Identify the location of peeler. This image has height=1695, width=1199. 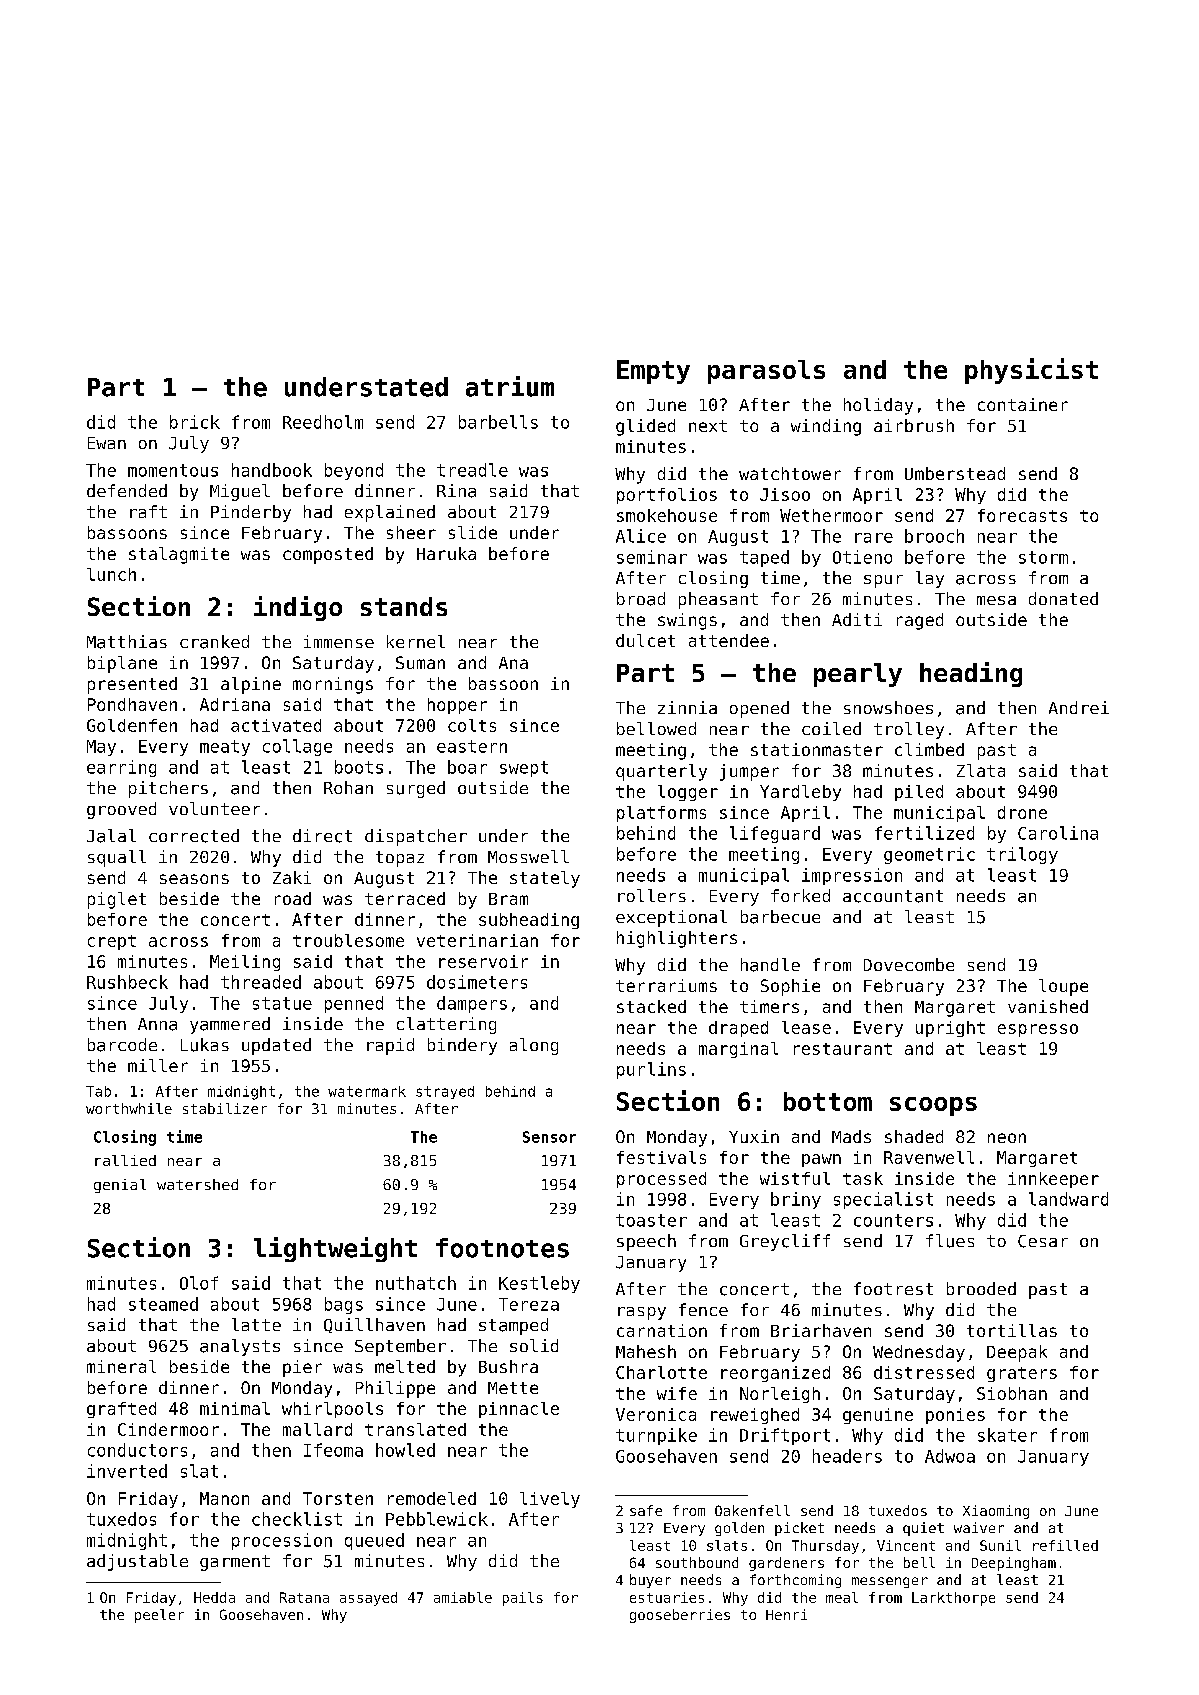
(159, 1616).
